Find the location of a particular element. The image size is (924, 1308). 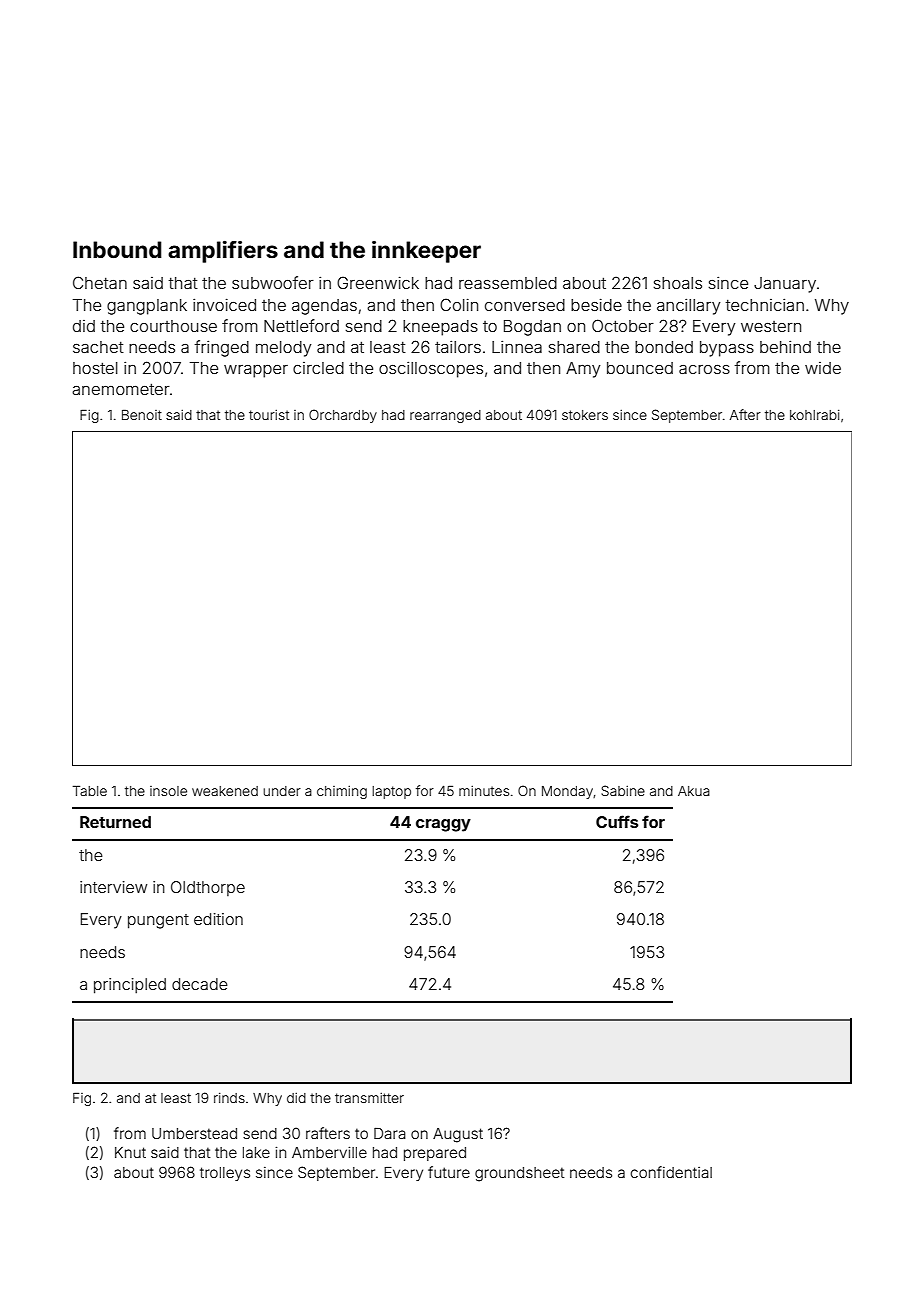

laptop is located at coordinates (391, 792).
